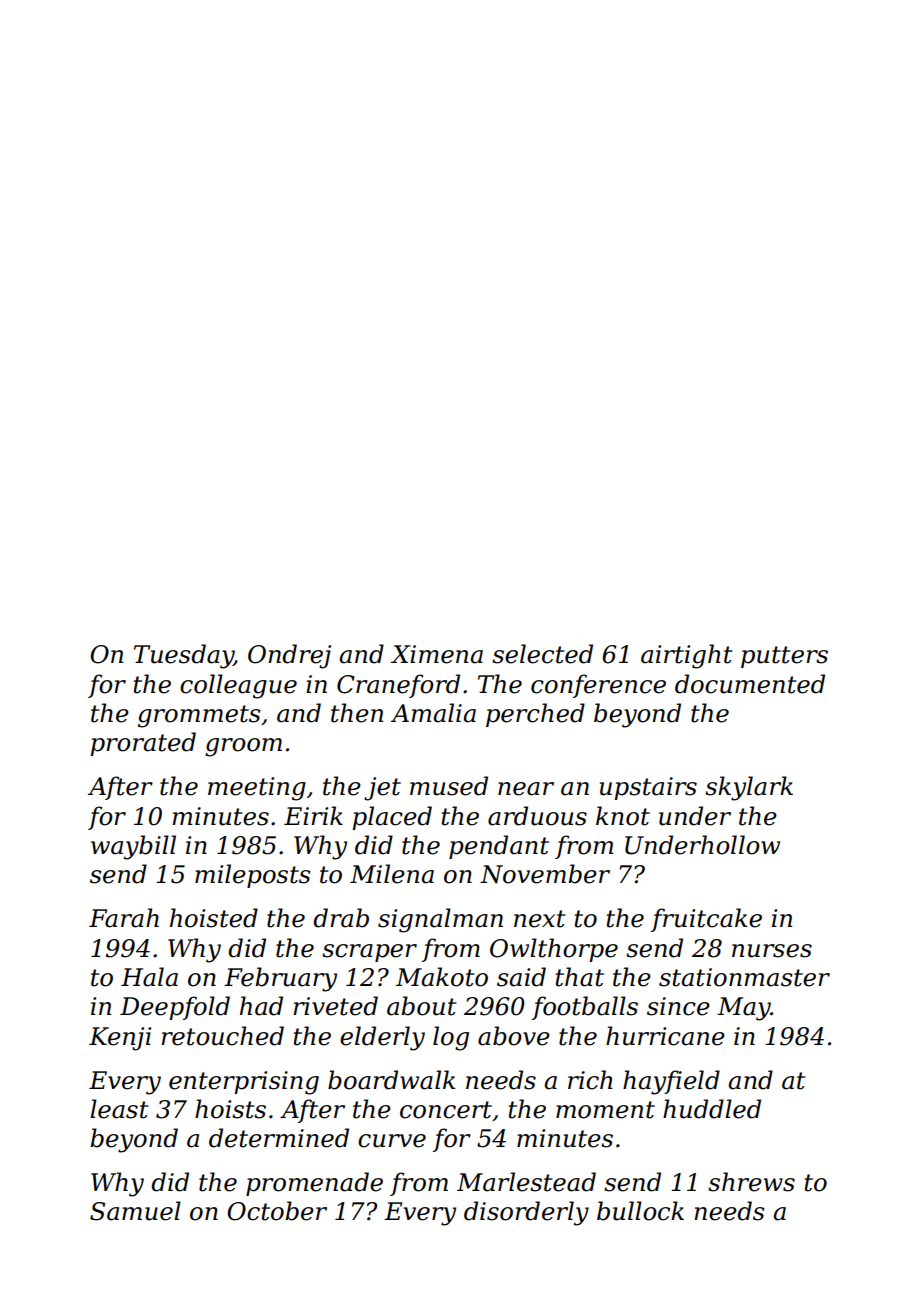  I want to click on May, so click(744, 1009).
